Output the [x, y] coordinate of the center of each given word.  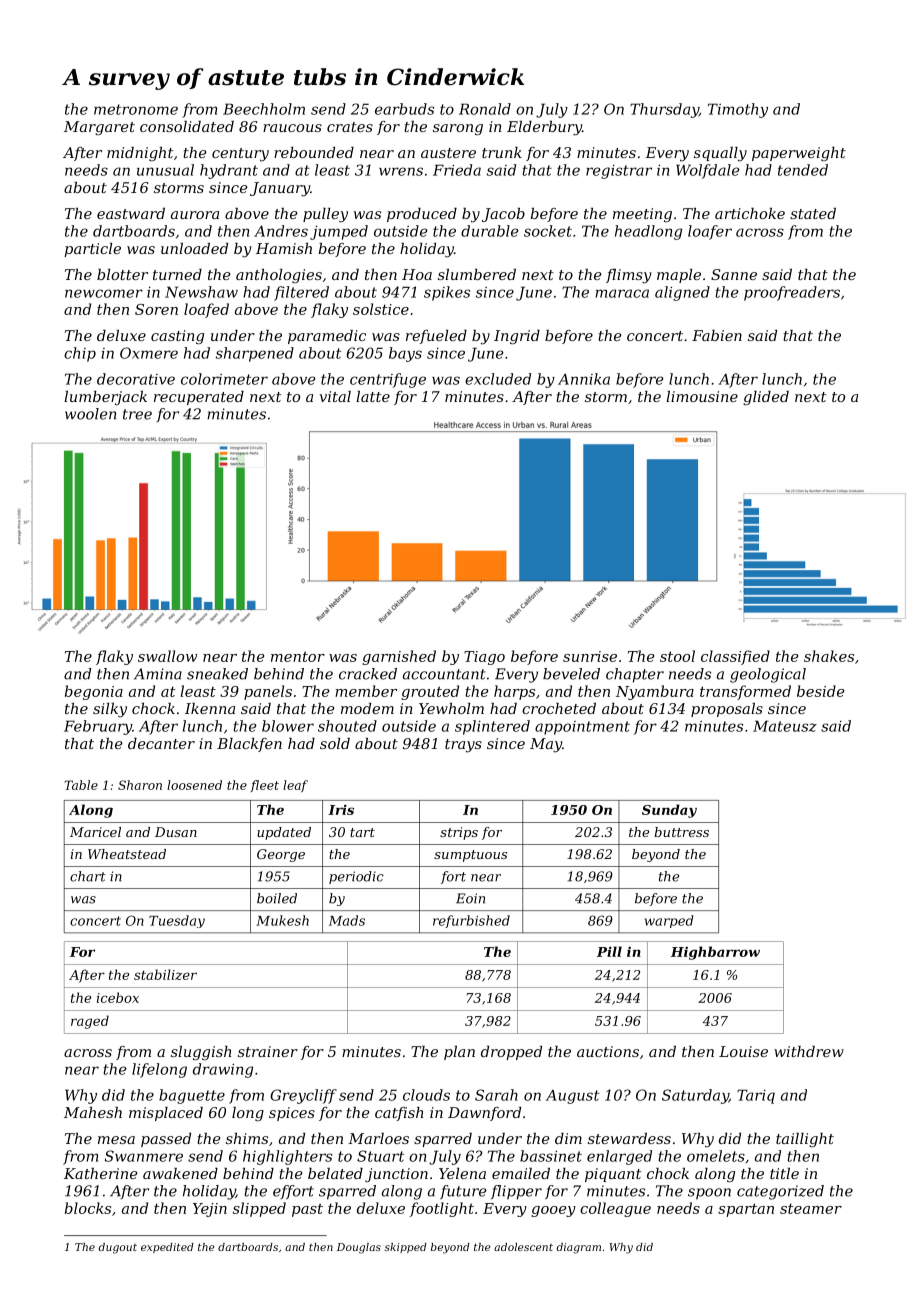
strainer [268, 1051]
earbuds [404, 109]
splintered [492, 727]
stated [813, 213]
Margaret [99, 128]
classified [735, 657]
